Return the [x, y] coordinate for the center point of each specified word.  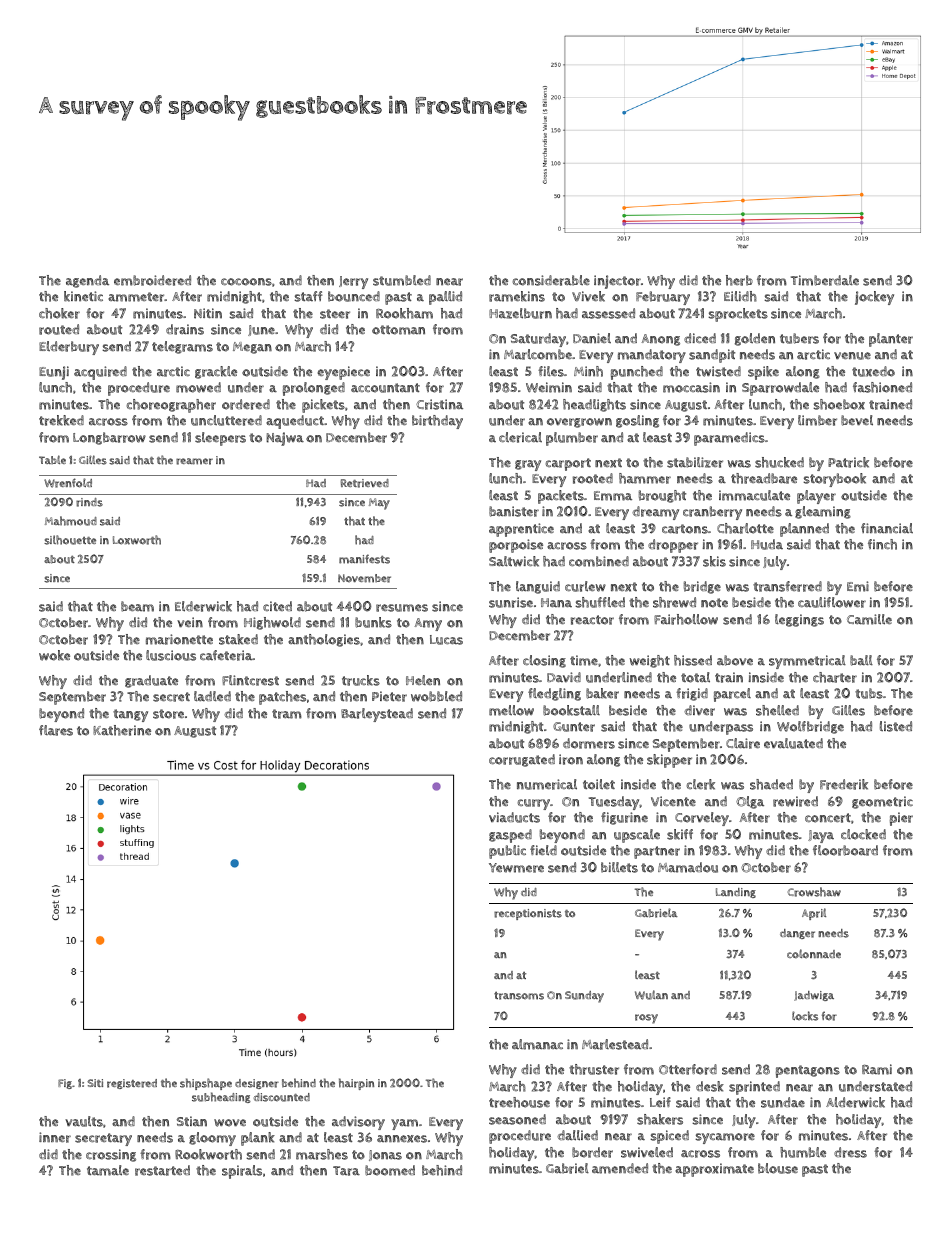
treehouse [519, 1102]
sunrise [511, 602]
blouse [778, 1168]
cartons [685, 529]
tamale [108, 1170]
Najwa [285, 439]
